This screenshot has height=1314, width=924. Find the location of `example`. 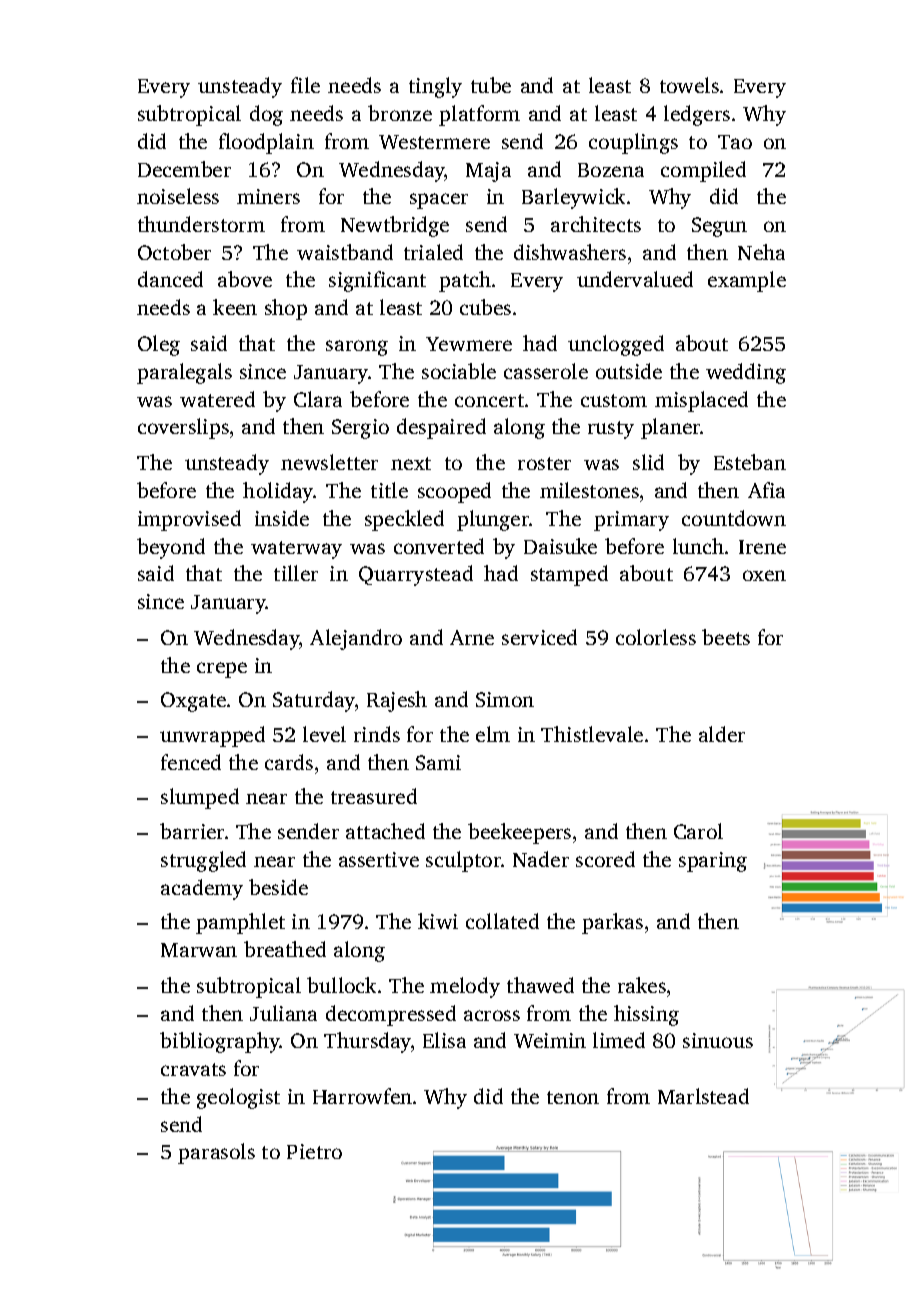

example is located at coordinates (747, 281).
